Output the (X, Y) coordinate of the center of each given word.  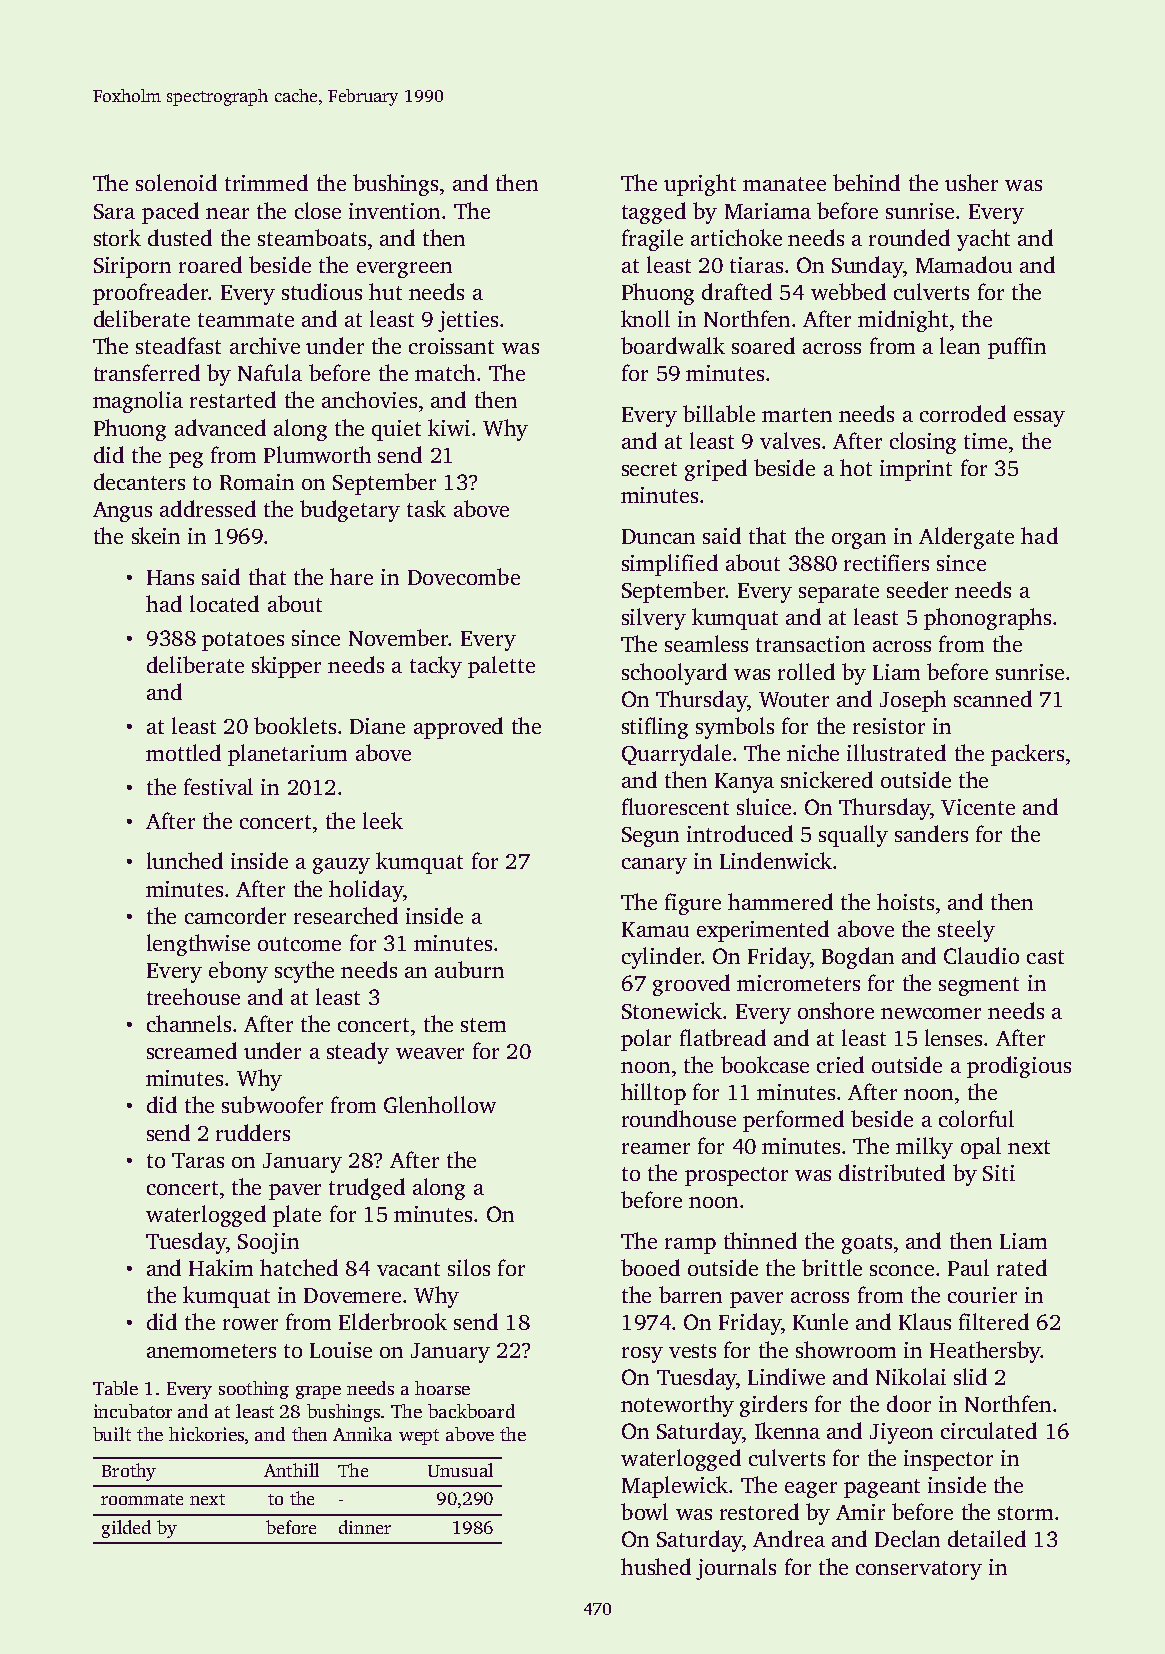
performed (793, 1121)
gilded (126, 1529)
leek (383, 820)
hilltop (653, 1094)
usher (971, 182)
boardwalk (673, 345)
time (985, 441)
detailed (987, 1538)
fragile (652, 240)
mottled (183, 752)
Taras (198, 1160)
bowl (644, 1511)
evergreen (404, 270)
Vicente (978, 807)
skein (156, 535)
